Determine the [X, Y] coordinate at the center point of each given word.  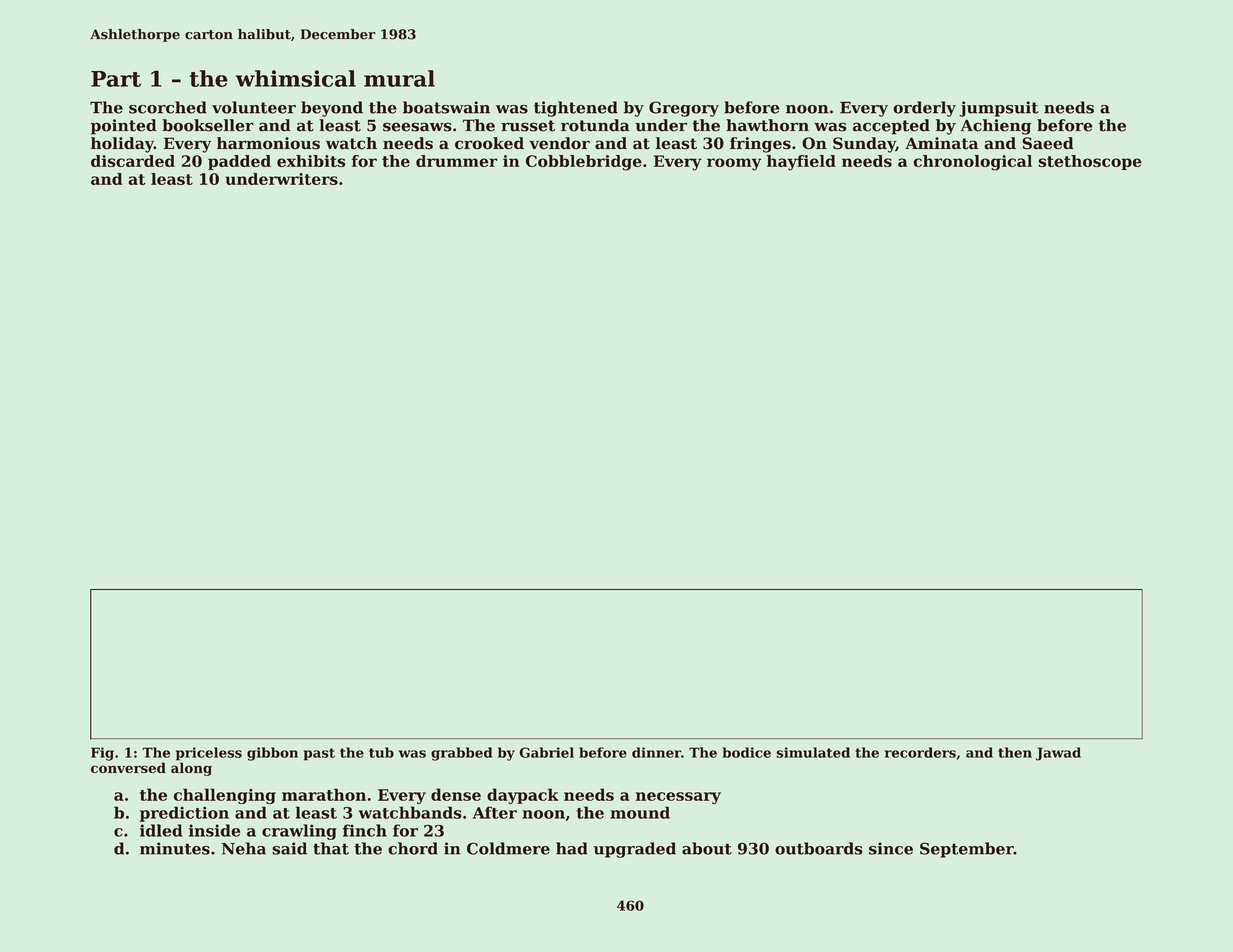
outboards [819, 848]
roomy [734, 164]
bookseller [208, 125]
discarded [133, 161]
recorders [920, 752]
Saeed [1047, 143]
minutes [175, 848]
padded [239, 162]
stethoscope [1090, 162]
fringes [760, 145]
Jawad [1058, 754]
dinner [656, 752]
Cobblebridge [584, 163]
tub [381, 752]
